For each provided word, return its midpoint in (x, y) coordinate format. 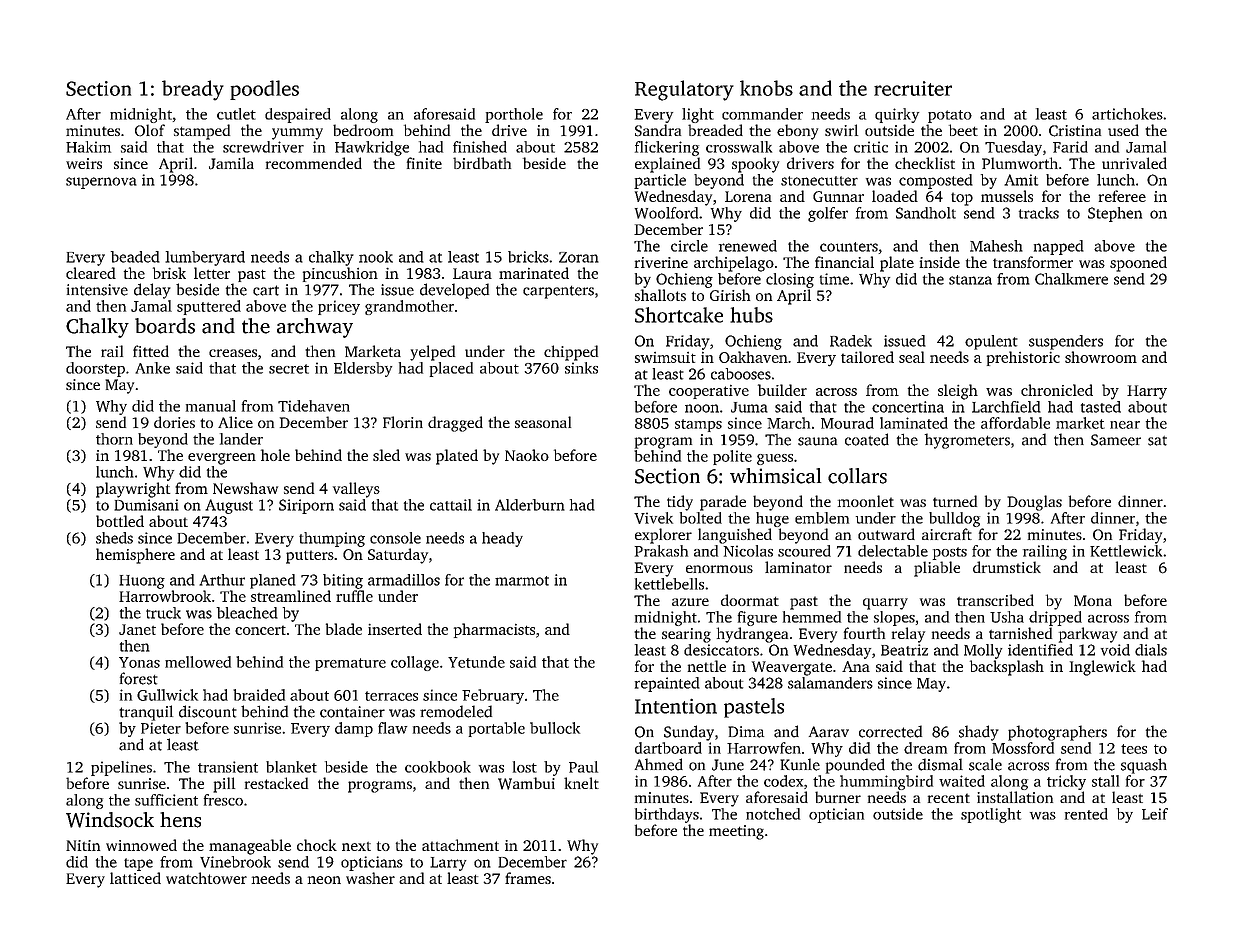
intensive (97, 290)
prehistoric (1023, 358)
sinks (581, 368)
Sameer (1116, 440)
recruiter (913, 88)
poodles (264, 90)
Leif (1155, 814)
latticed (135, 878)
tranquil (146, 713)
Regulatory (684, 90)
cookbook (438, 767)
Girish (730, 295)
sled (386, 455)
